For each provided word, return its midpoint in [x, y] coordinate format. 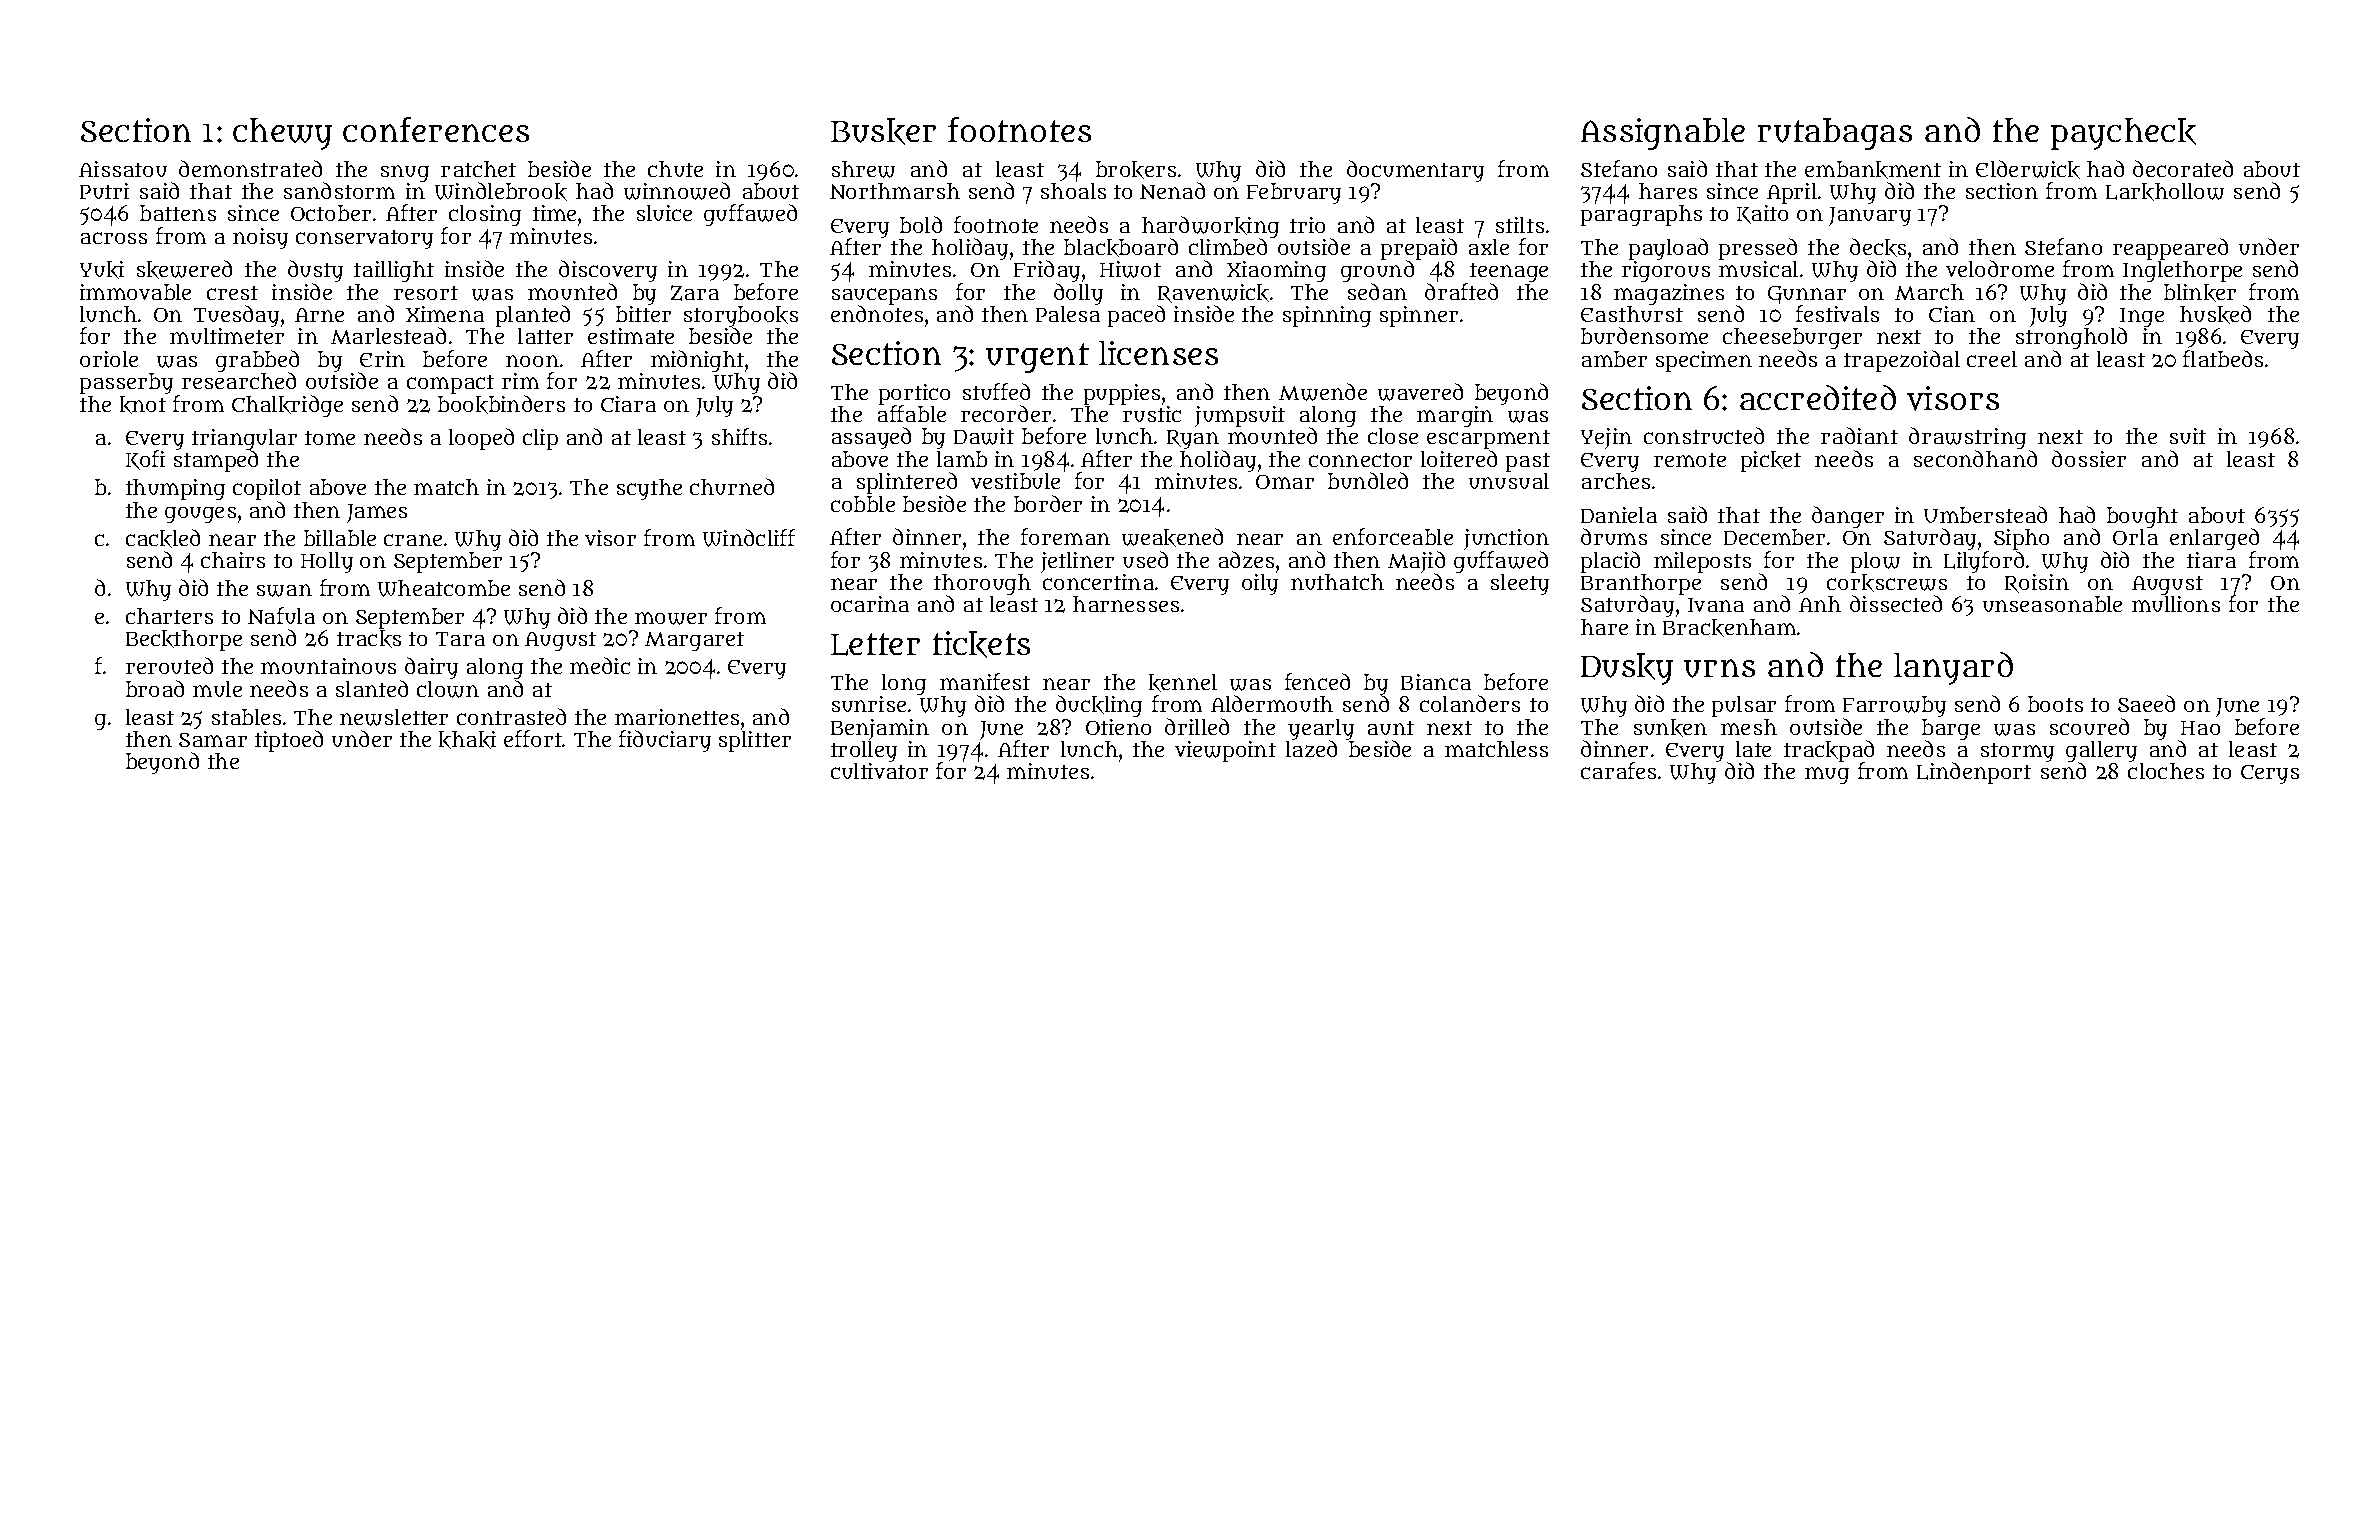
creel [1992, 359]
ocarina [870, 604]
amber [1614, 359]
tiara [2211, 560]
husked [2215, 314]
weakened [1172, 537]
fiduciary [665, 741]
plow [1875, 562]
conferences [436, 129]
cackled [163, 538]
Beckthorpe [184, 640]
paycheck [2123, 134]
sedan [1377, 291]
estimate [631, 336]
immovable [135, 292]
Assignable [1663, 134]
